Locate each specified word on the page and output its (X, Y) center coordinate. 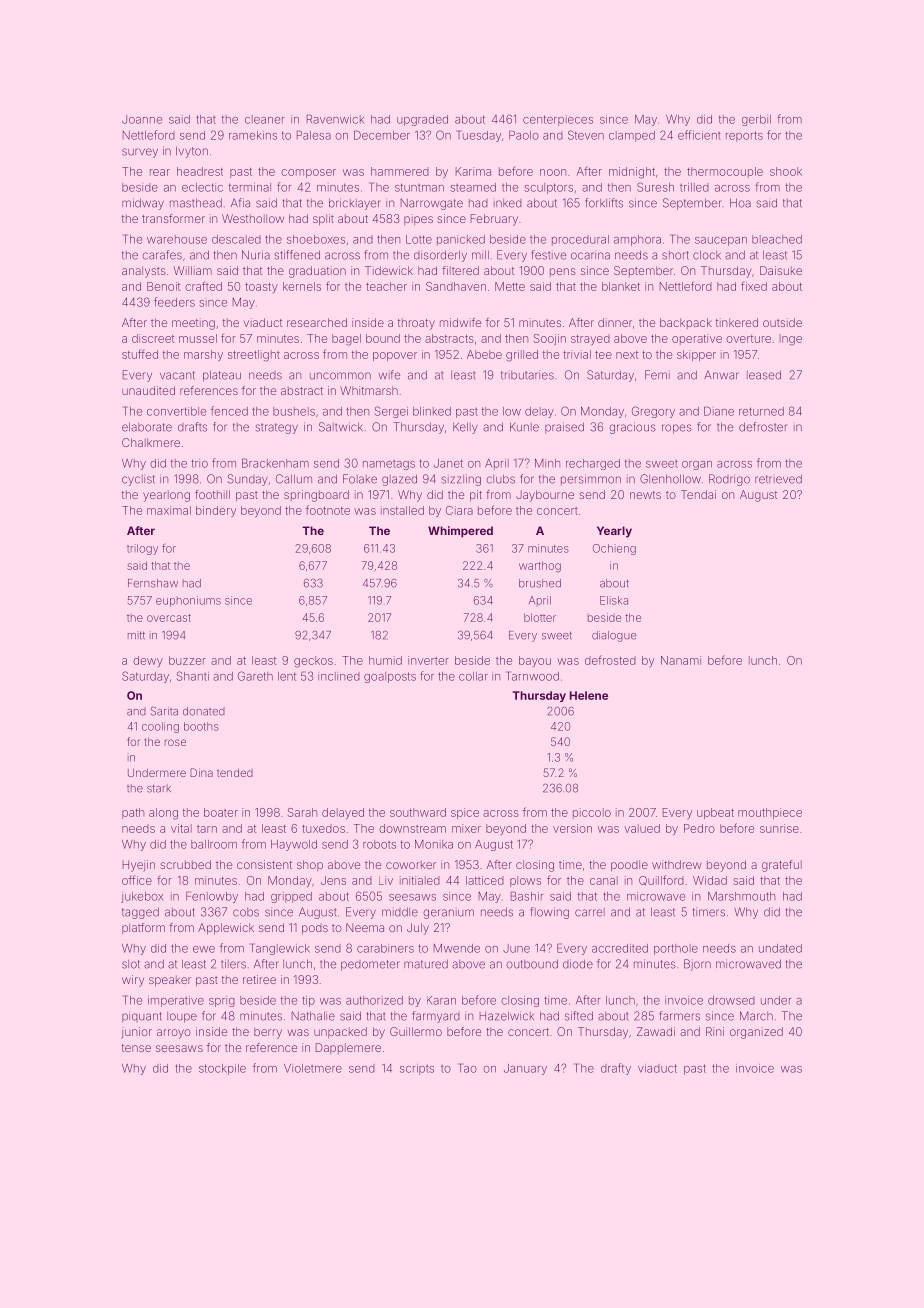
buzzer (187, 660)
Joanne (142, 119)
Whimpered (460, 532)
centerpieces (558, 120)
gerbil (756, 120)
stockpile (222, 1069)
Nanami (681, 660)
